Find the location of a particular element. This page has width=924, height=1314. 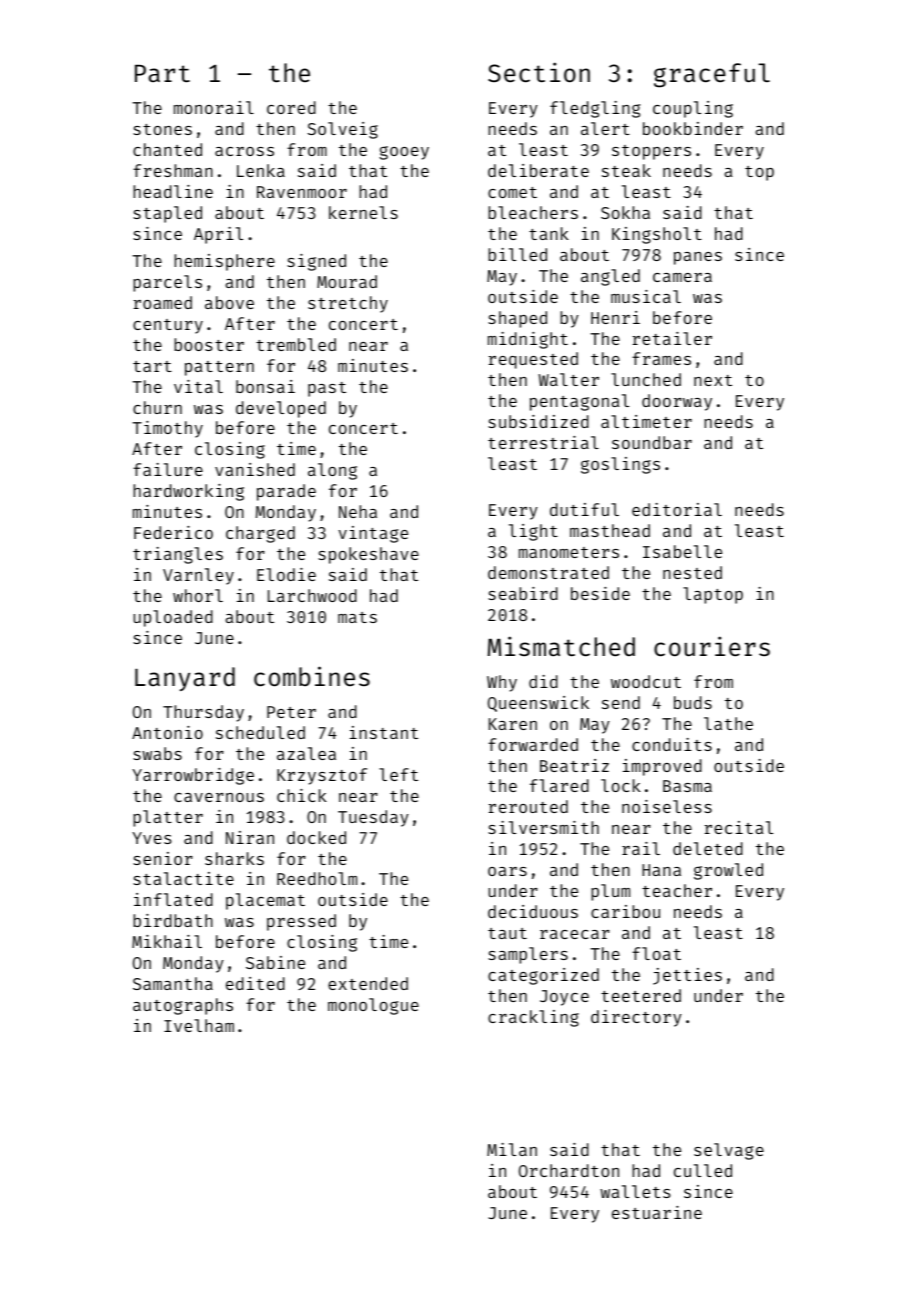

Peter is located at coordinates (291, 712).
